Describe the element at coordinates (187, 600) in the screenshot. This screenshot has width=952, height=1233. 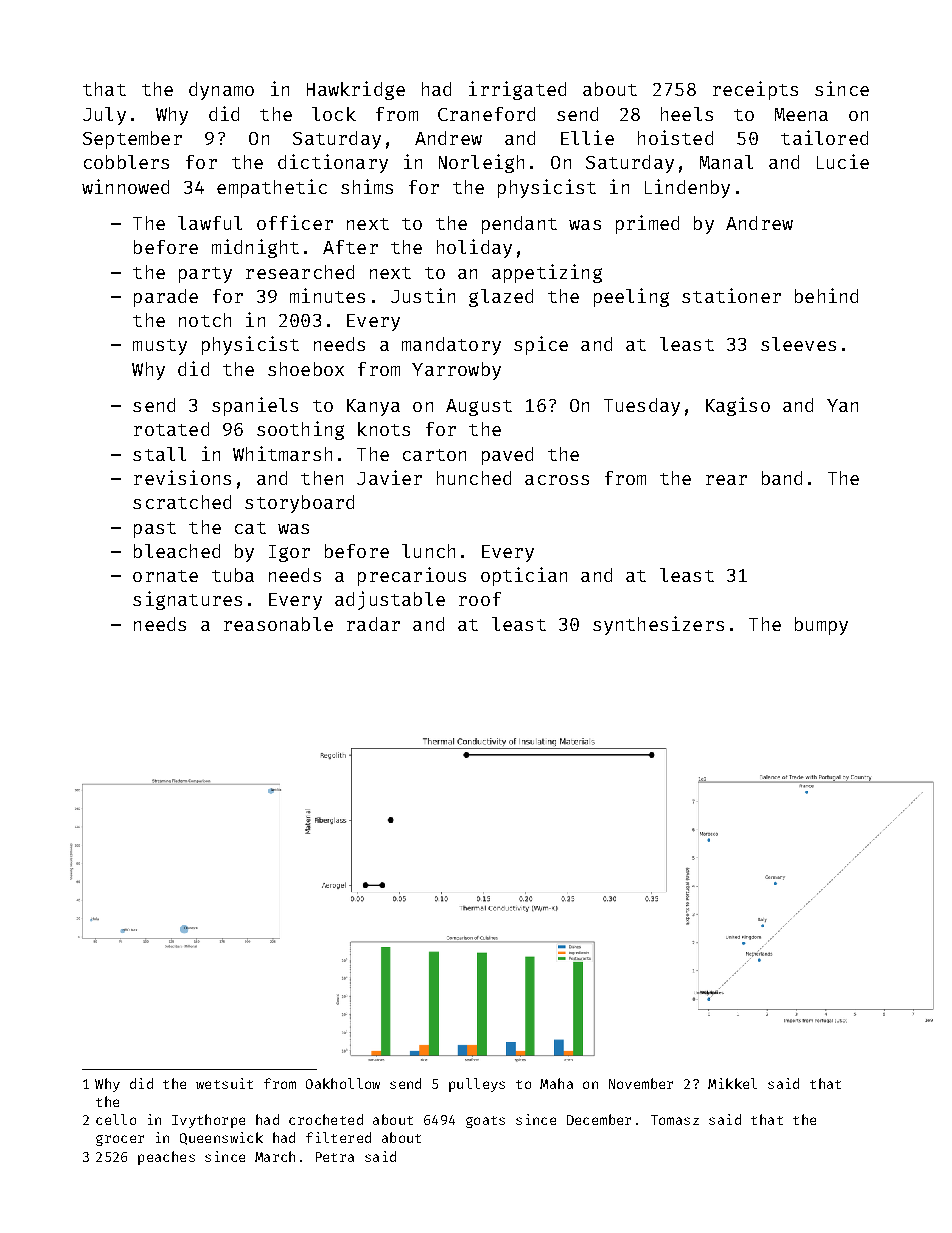
I see `signatures` at that location.
